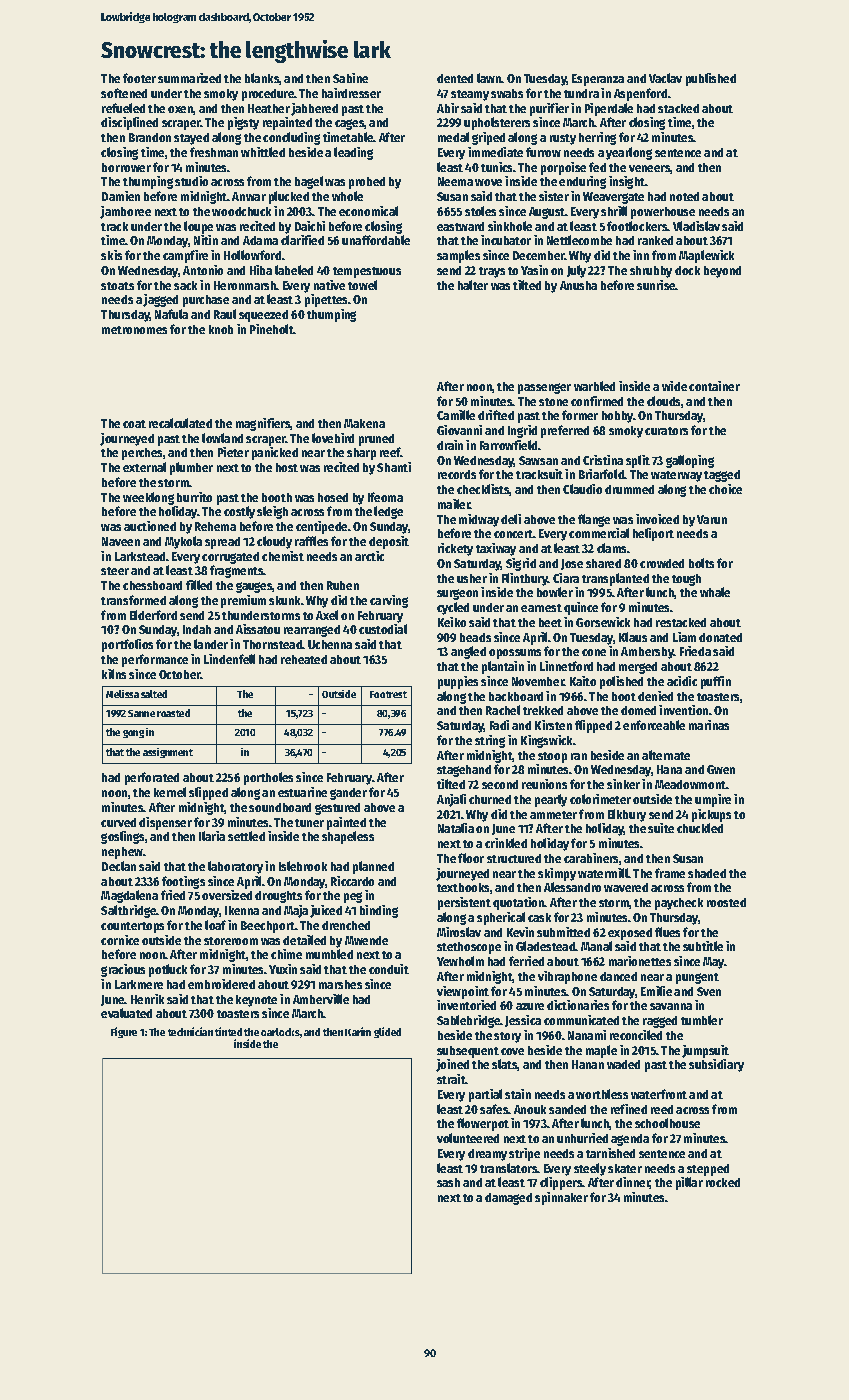 Image resolution: width=849 pixels, height=1400 pixels. Describe the element at coordinates (124, 1032) in the screenshot. I see `Figure` at that location.
